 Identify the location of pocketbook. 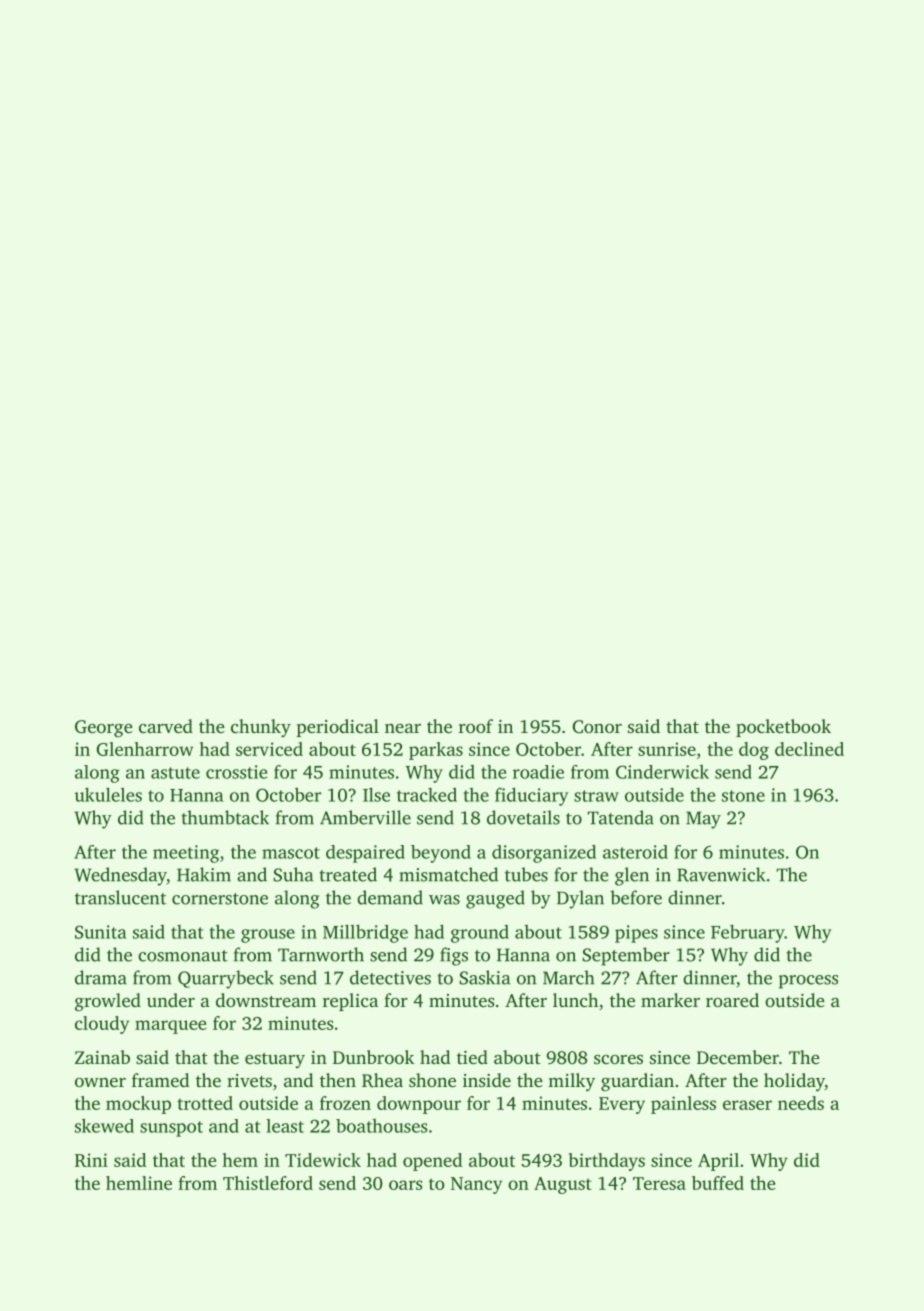
(783, 728).
